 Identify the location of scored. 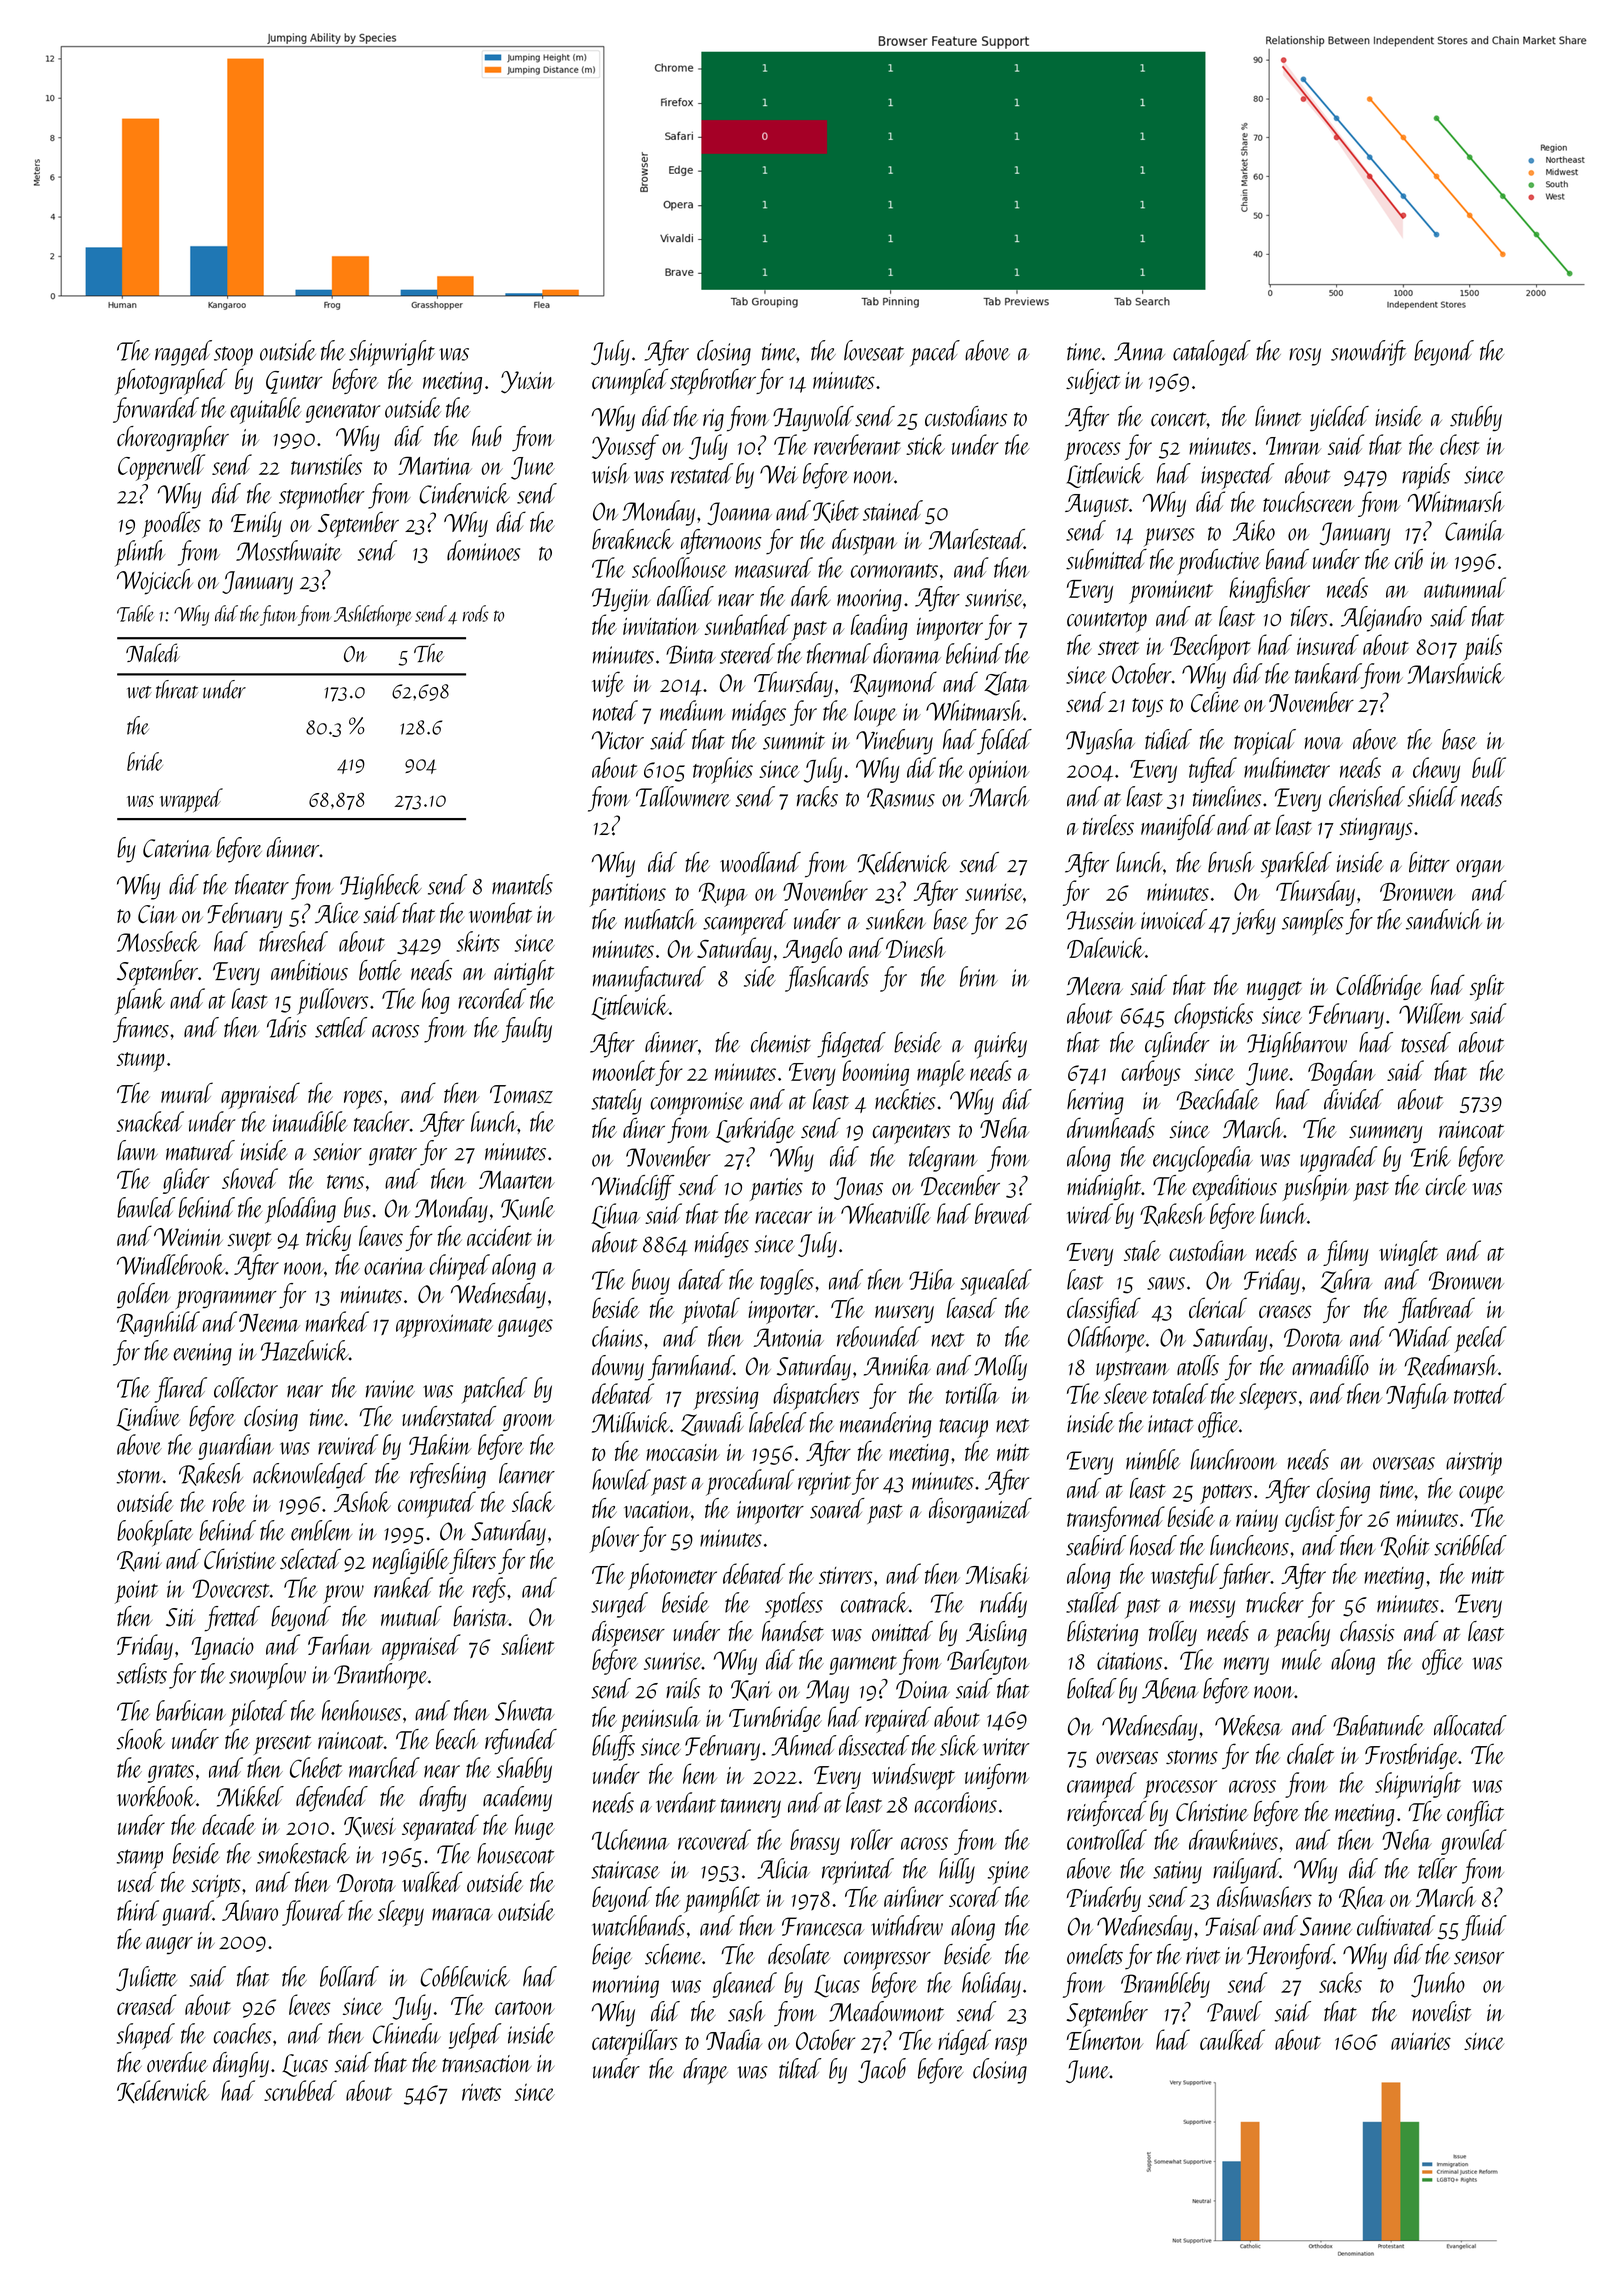
(975, 1896).
